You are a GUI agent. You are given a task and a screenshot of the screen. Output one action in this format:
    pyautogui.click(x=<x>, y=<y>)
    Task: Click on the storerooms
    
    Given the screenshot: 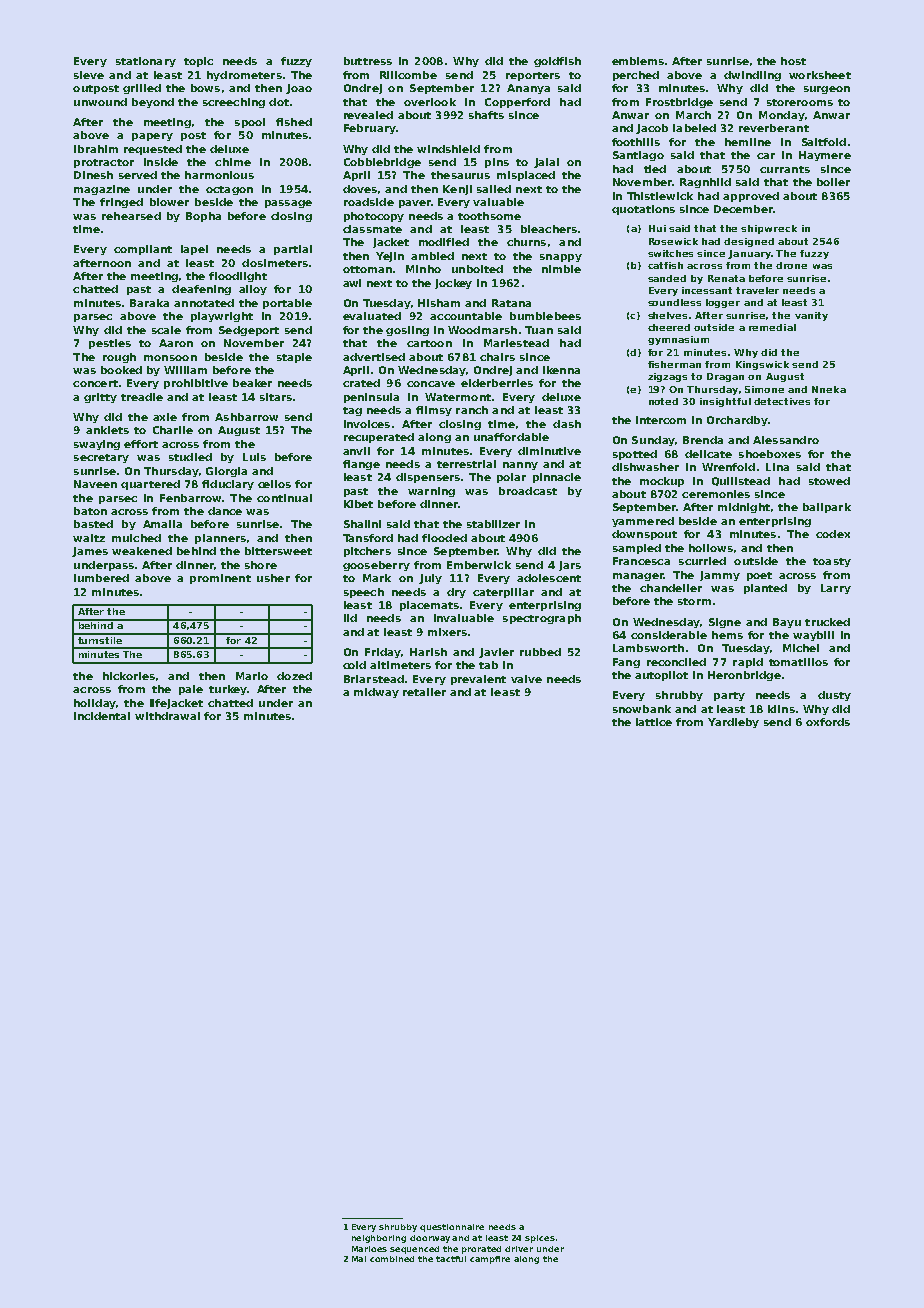 What is the action you would take?
    pyautogui.click(x=800, y=102)
